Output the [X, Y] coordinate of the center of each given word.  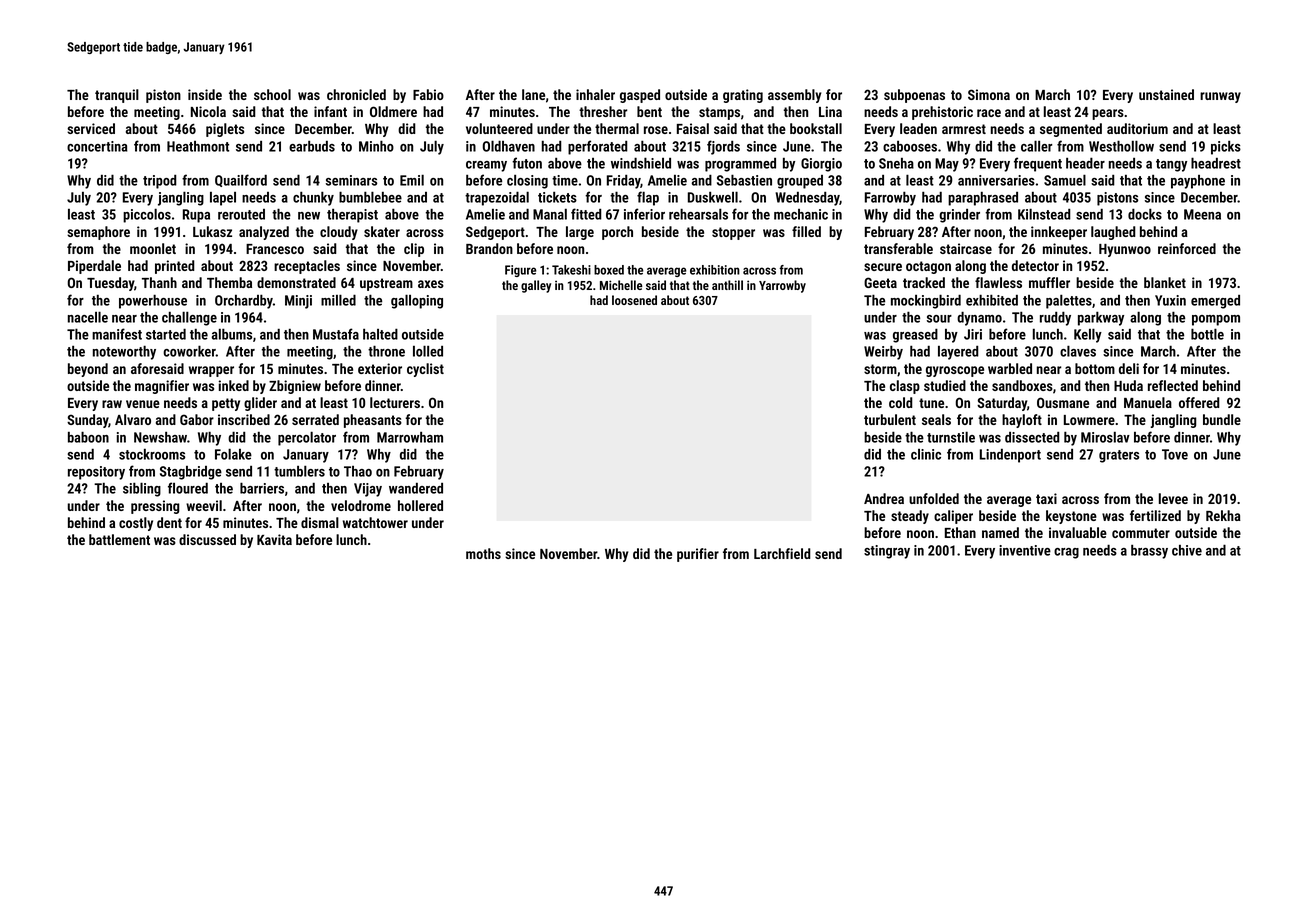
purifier [698, 555]
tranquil [117, 96]
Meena [1202, 214]
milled [338, 300]
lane [533, 94]
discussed [207, 539]
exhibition [715, 270]
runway [1220, 97]
